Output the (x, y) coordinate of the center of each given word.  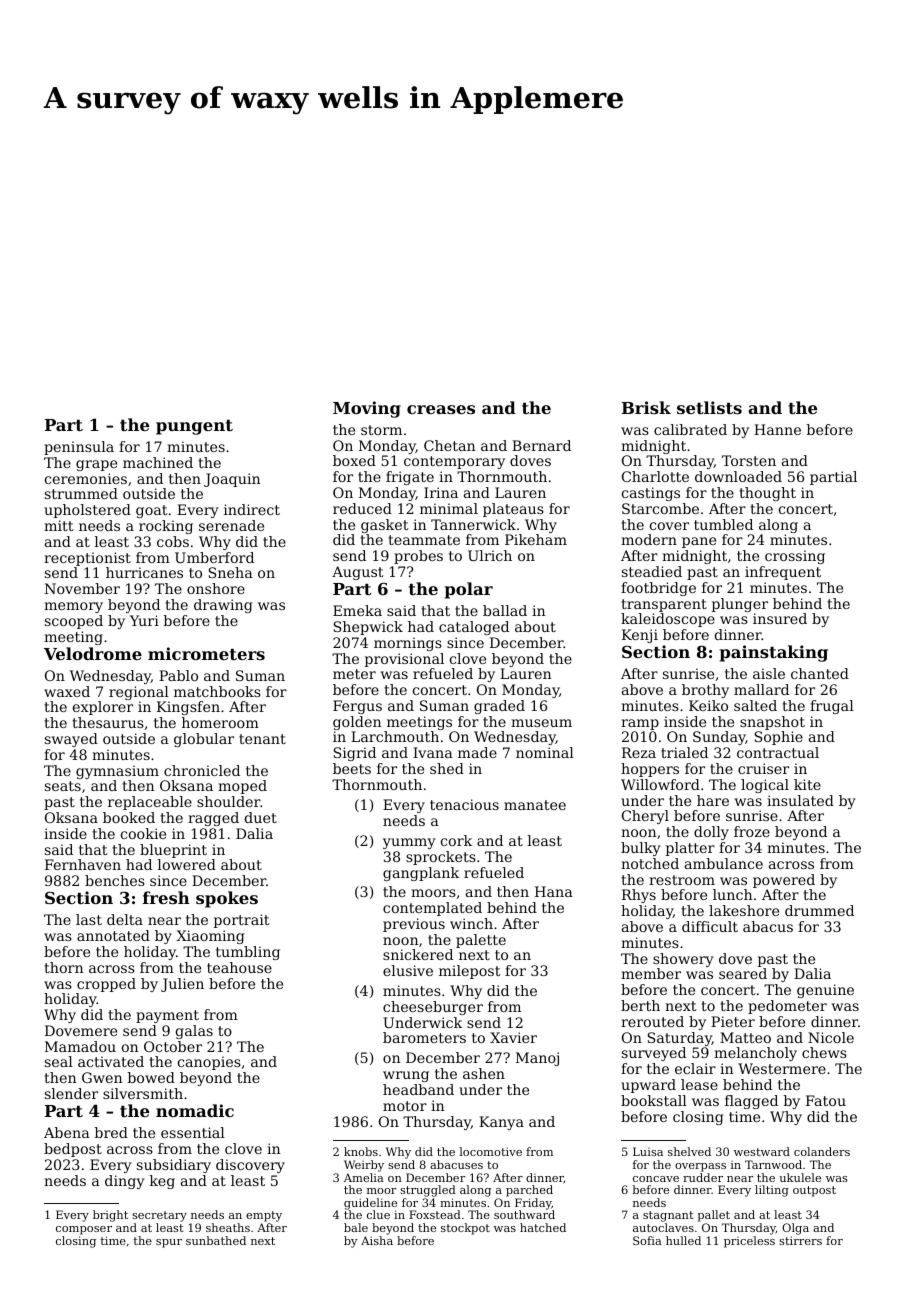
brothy (705, 691)
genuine (825, 991)
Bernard (541, 445)
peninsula (79, 448)
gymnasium (117, 772)
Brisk (646, 407)
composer (84, 1230)
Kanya (501, 1123)
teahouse (239, 967)
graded (499, 707)
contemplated (432, 909)
